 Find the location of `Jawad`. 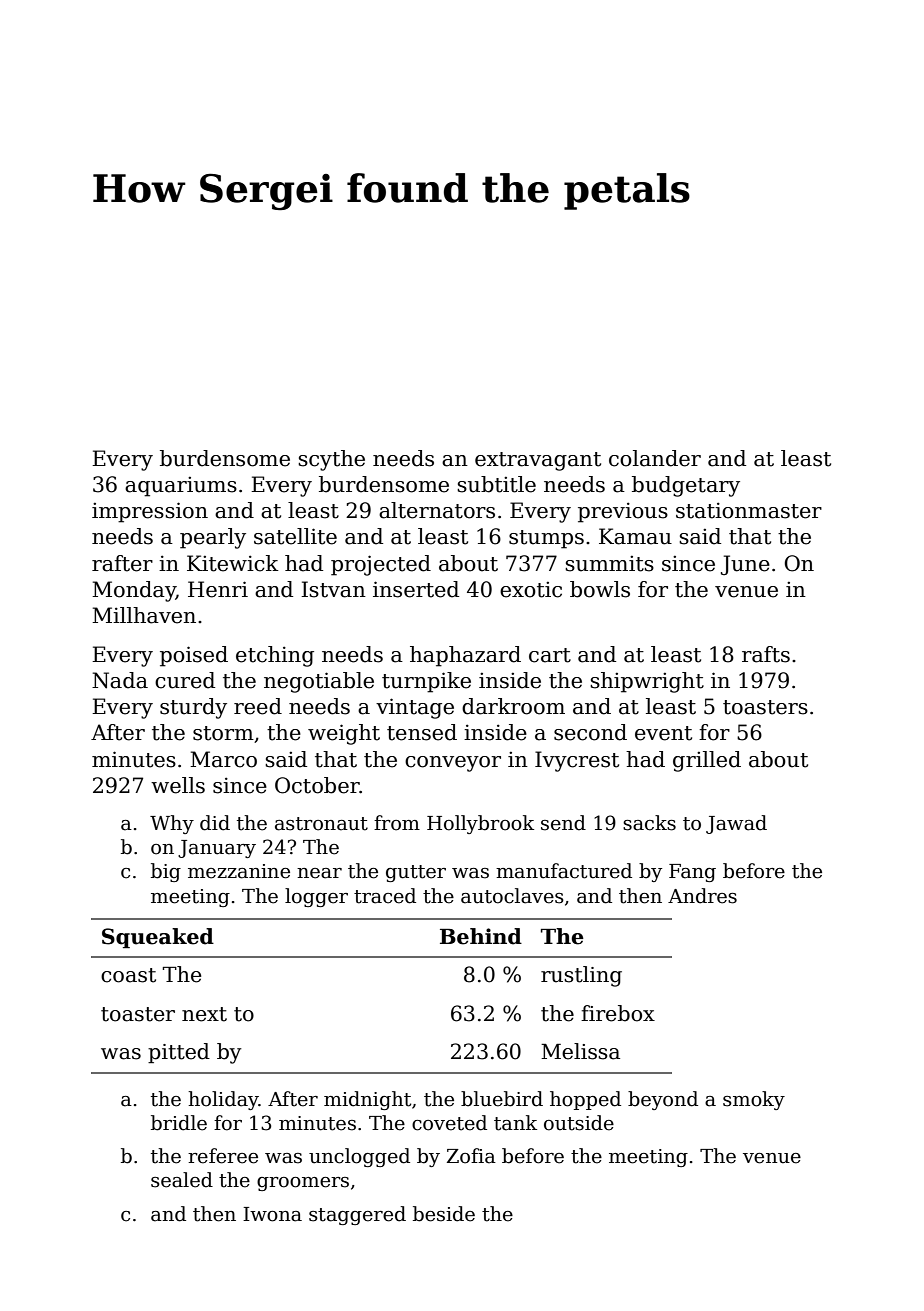

Jawad is located at coordinates (736, 824).
